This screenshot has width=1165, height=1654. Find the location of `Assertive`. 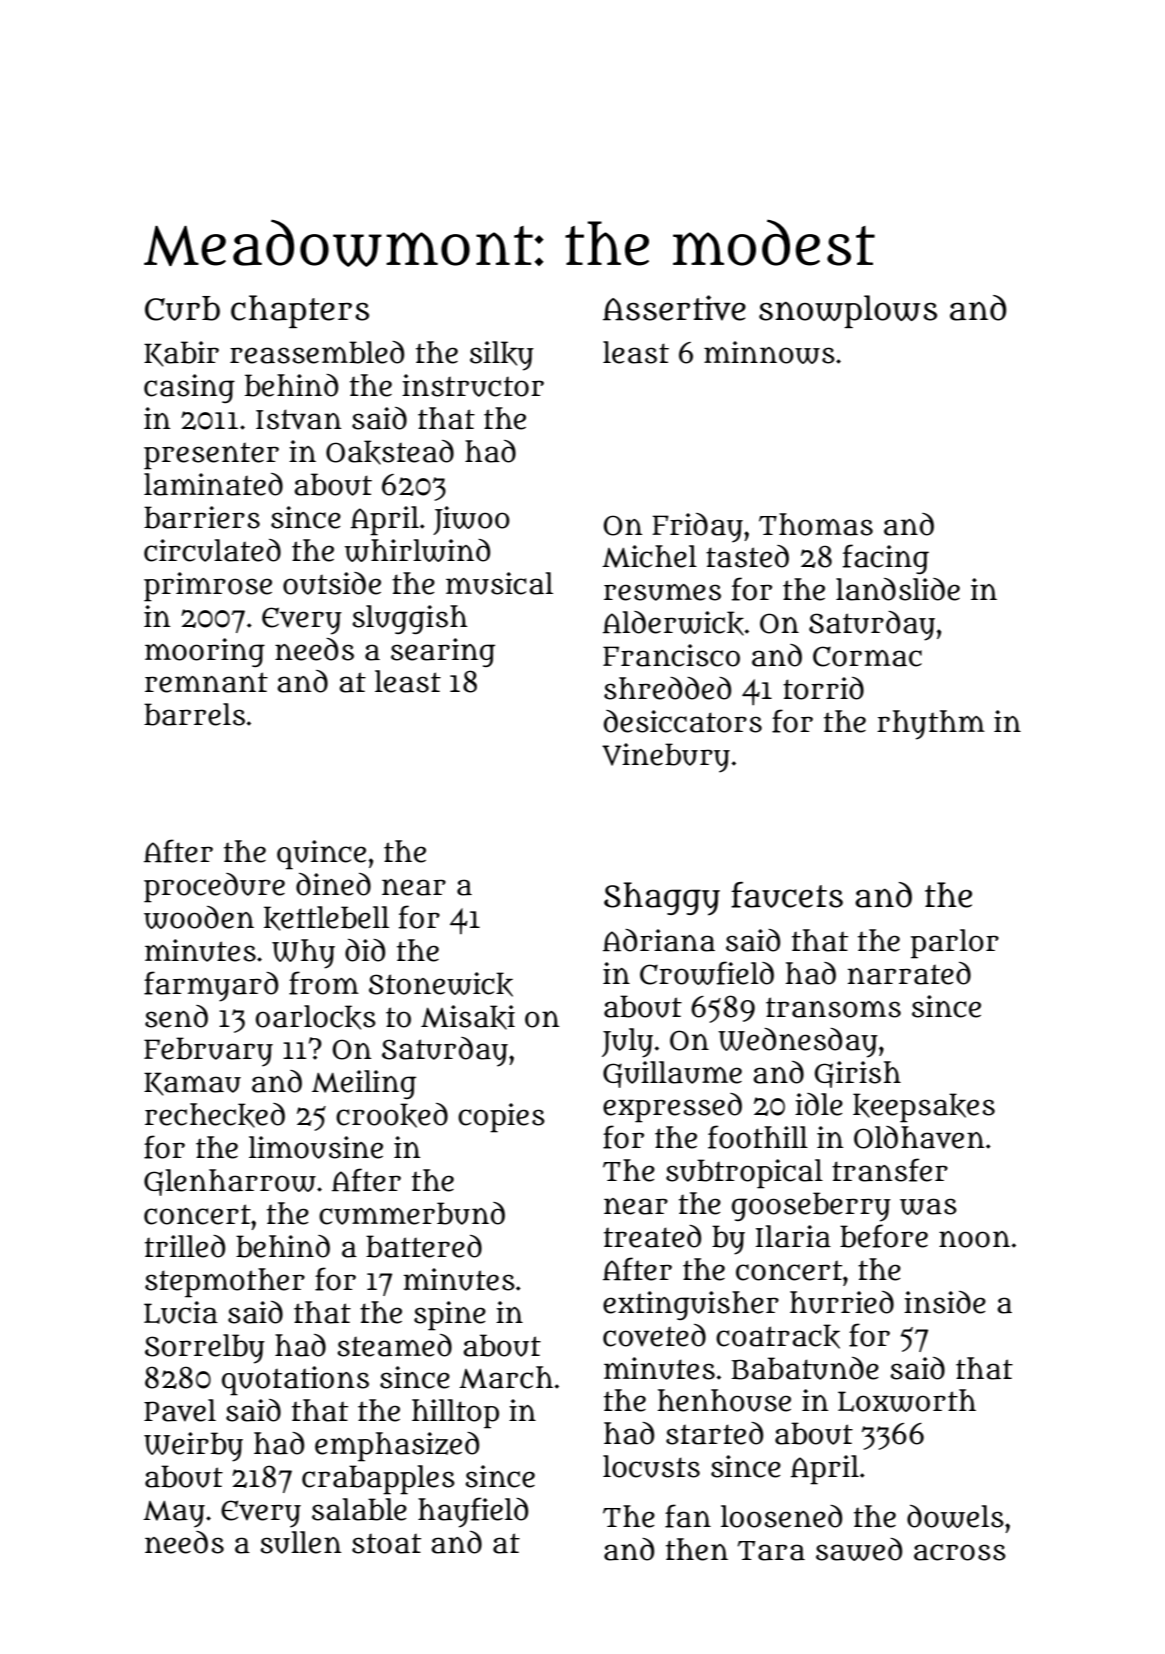

Assertive is located at coordinates (674, 308).
